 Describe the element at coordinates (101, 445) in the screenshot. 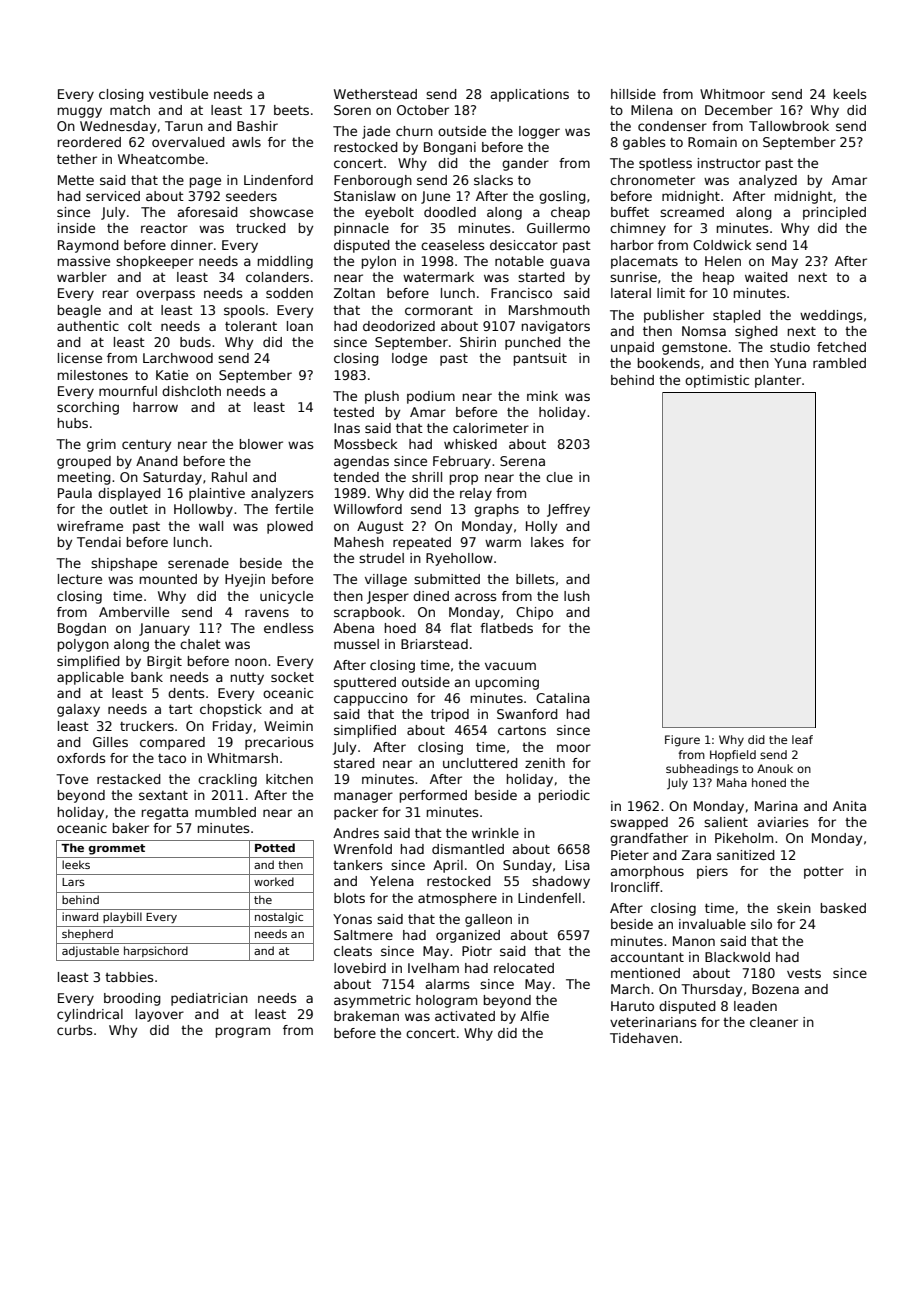

I see `grim` at that location.
